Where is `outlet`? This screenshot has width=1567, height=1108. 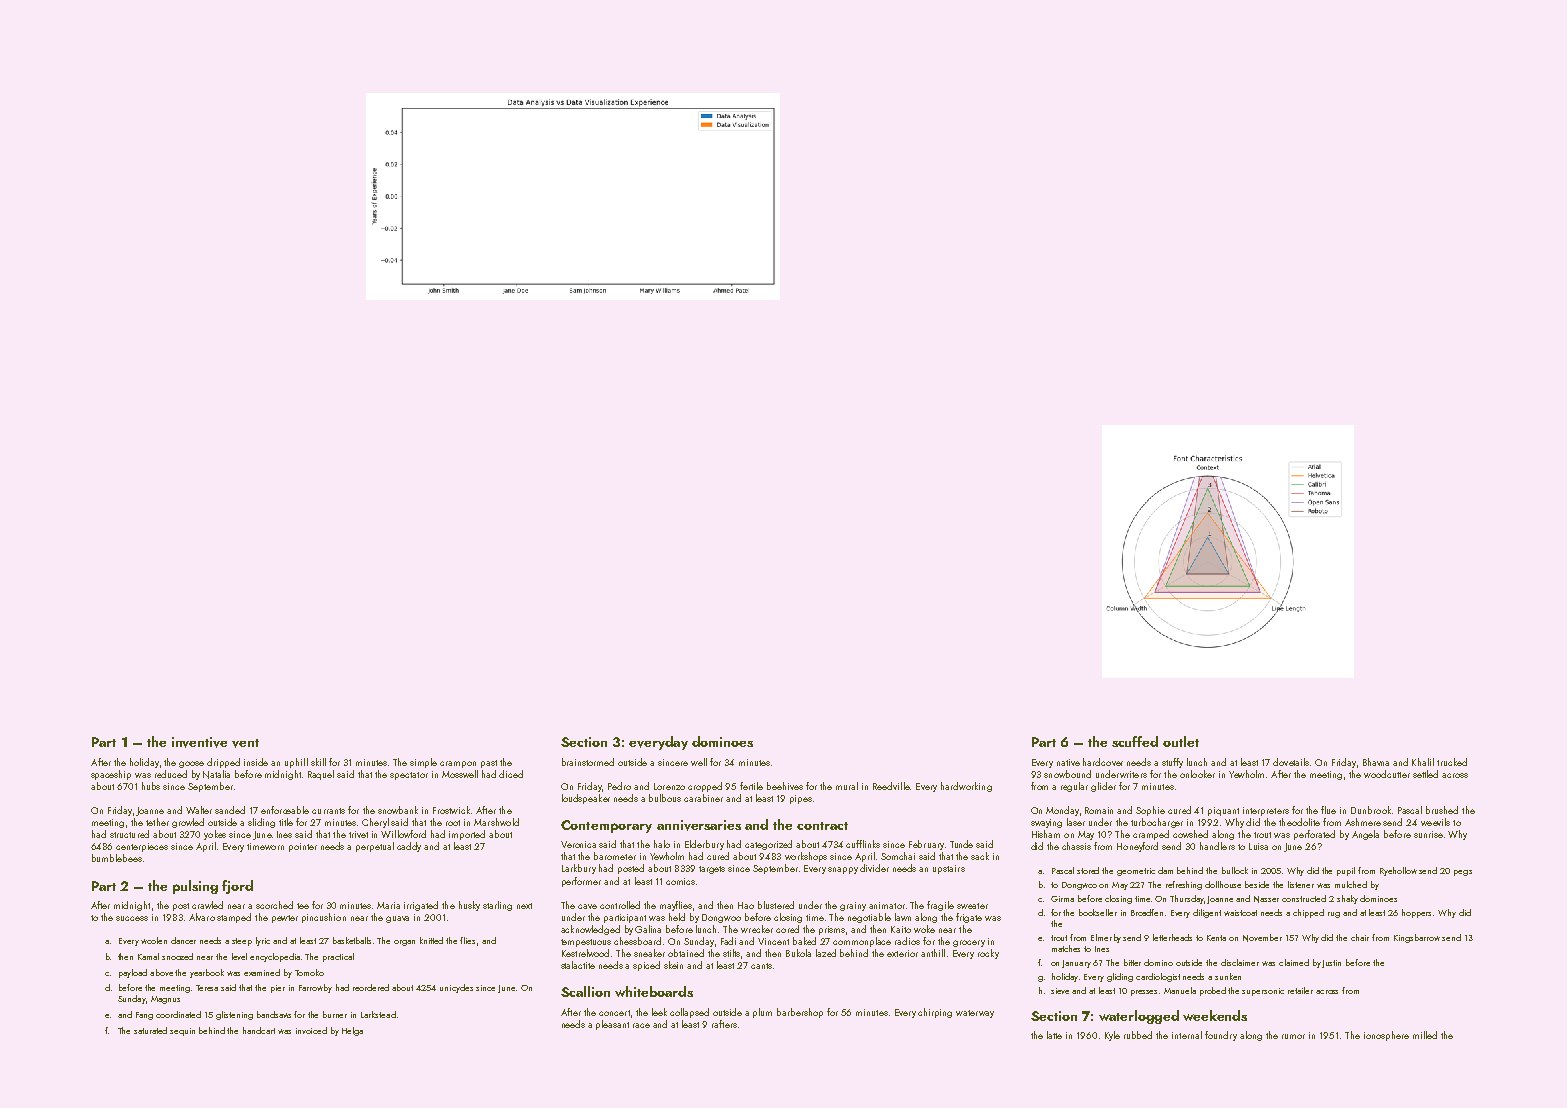
outlet is located at coordinates (1181, 741).
